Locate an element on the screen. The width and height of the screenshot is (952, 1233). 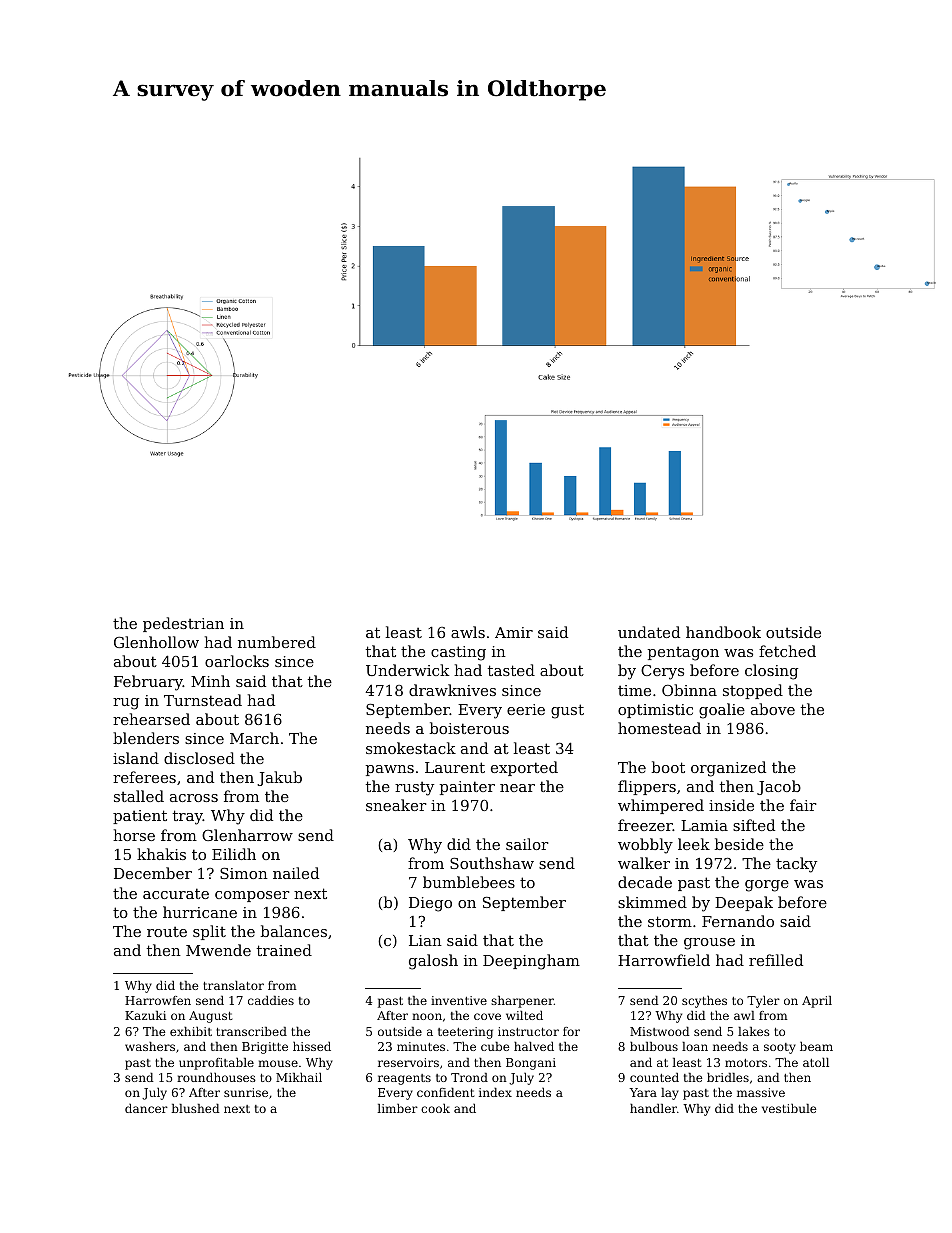
horse is located at coordinates (134, 835).
